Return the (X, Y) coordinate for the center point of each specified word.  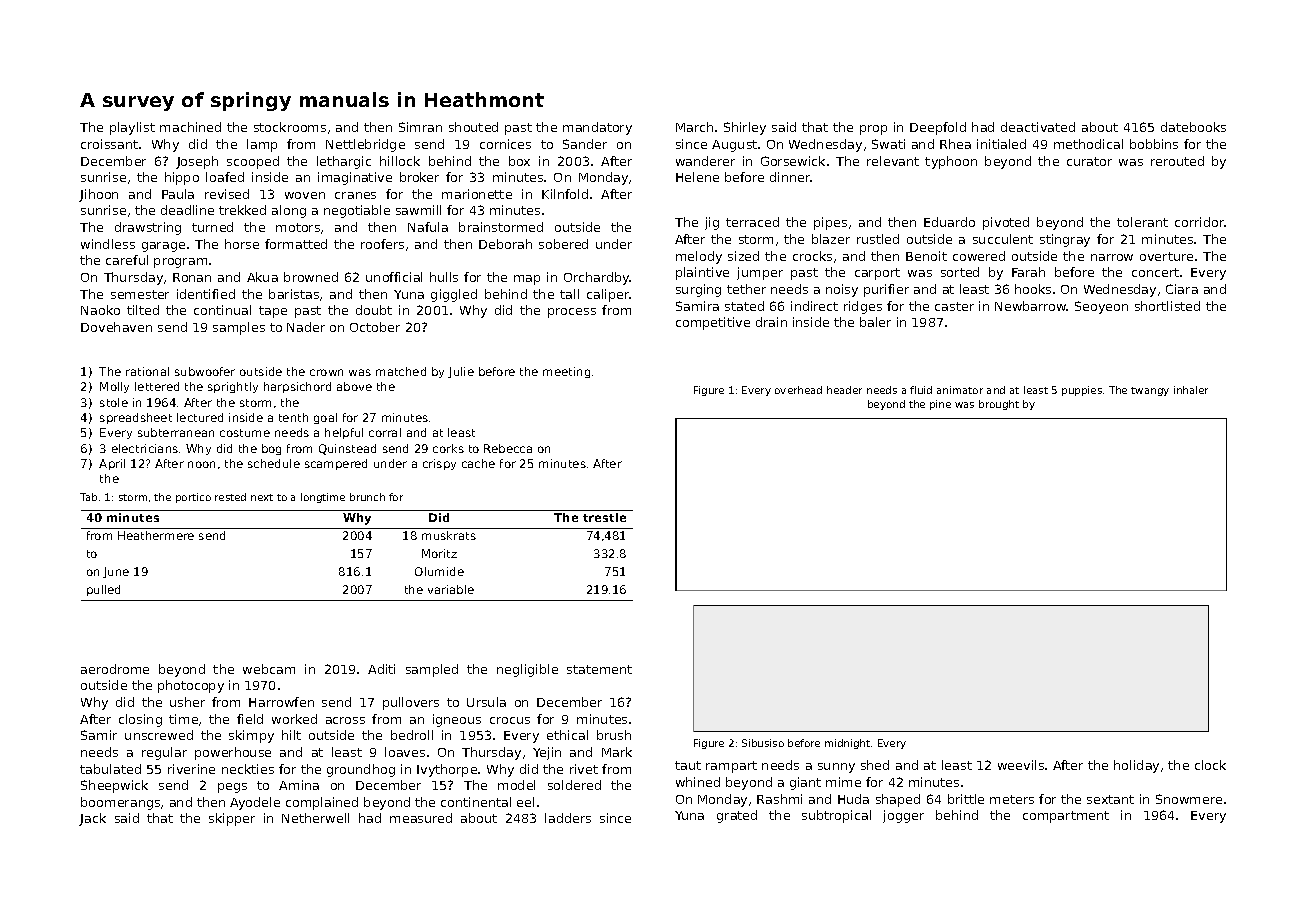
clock (1210, 765)
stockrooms (290, 127)
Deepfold (938, 128)
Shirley (745, 128)
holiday (1136, 766)
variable (451, 589)
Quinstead (347, 449)
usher (187, 702)
